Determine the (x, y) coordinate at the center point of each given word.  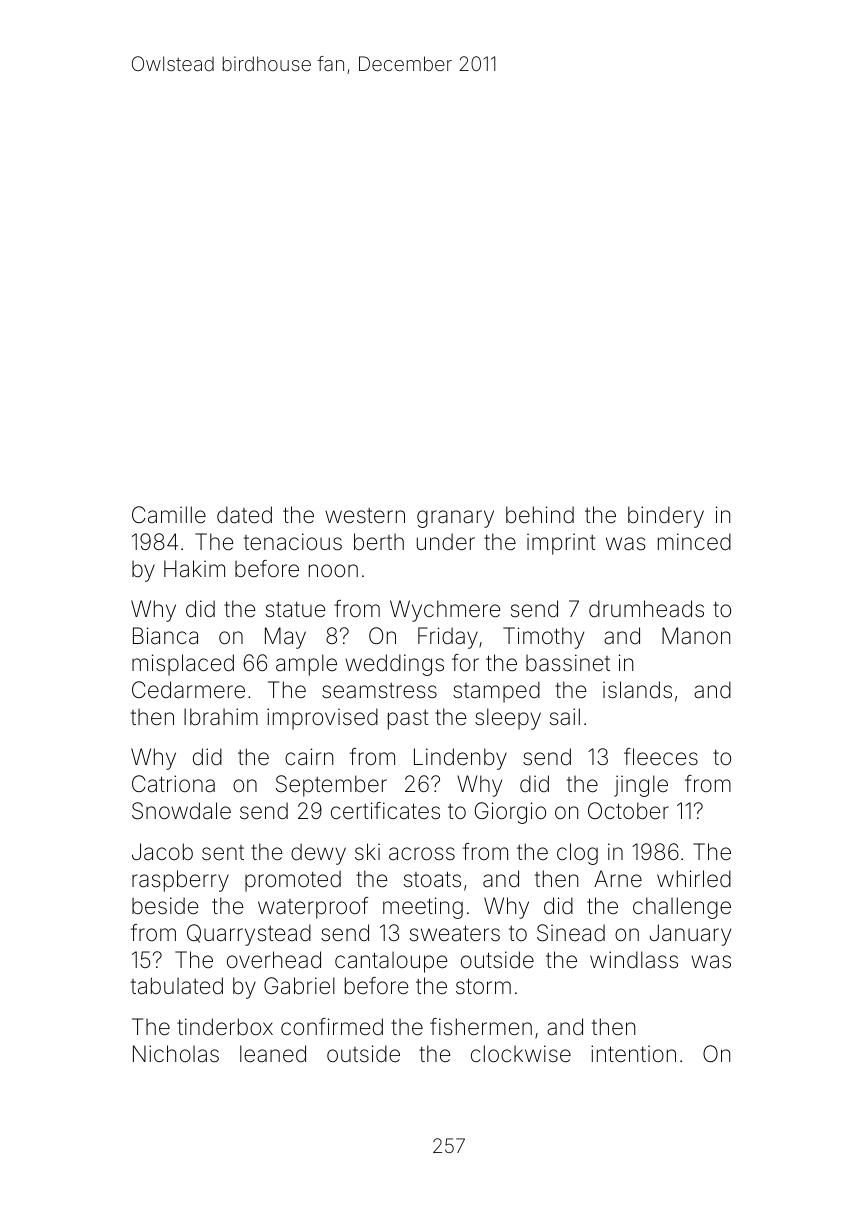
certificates (385, 811)
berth (379, 542)
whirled (694, 878)
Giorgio (510, 813)
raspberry (180, 881)
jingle (641, 786)
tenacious (293, 542)
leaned (273, 1054)
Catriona (173, 784)
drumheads (646, 609)
